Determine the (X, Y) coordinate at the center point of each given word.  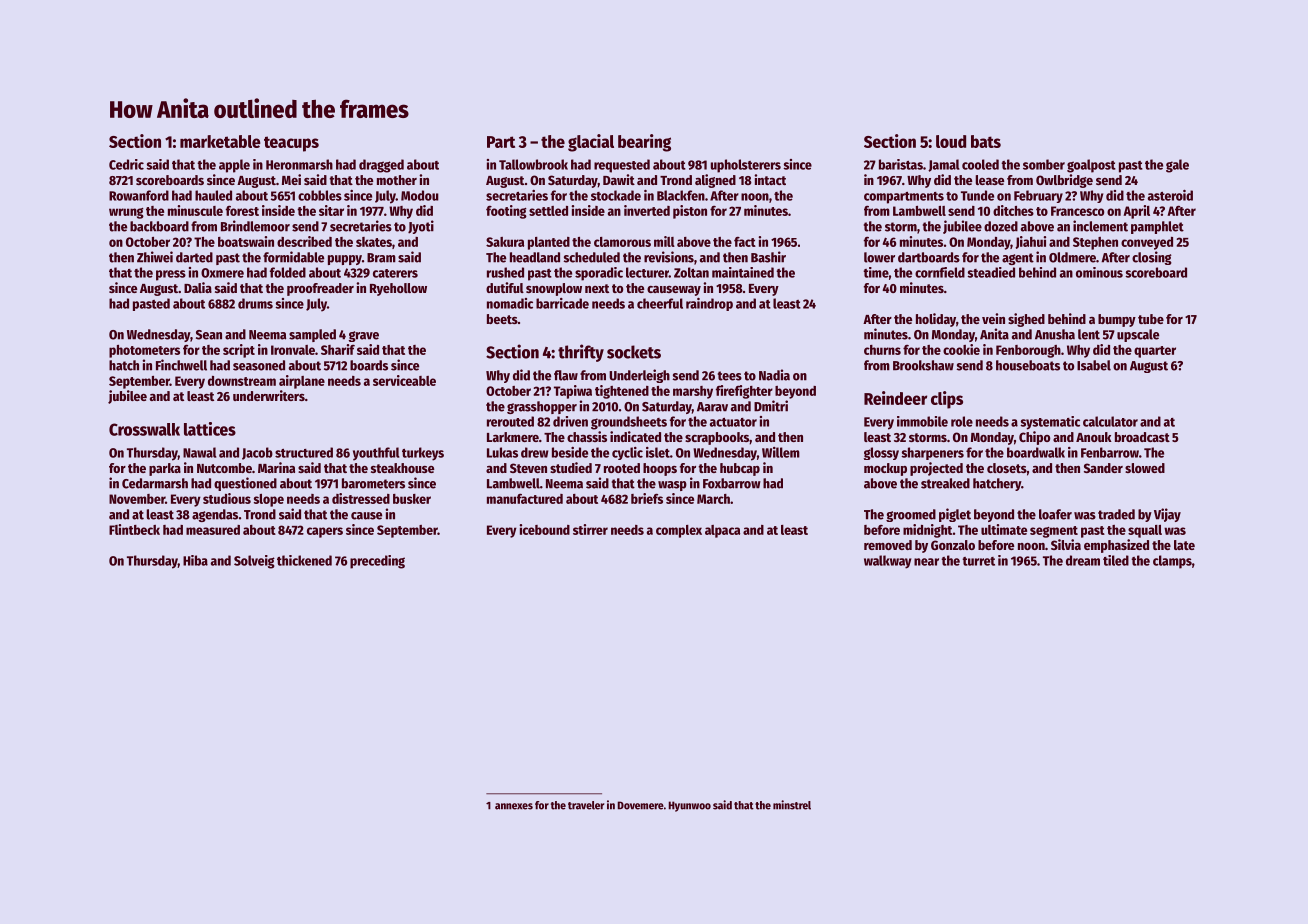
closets (1007, 468)
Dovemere (640, 805)
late (1184, 545)
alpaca (722, 531)
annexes (514, 806)
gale (1177, 166)
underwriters (269, 395)
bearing (644, 143)
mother (397, 180)
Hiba (195, 560)
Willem (781, 452)
